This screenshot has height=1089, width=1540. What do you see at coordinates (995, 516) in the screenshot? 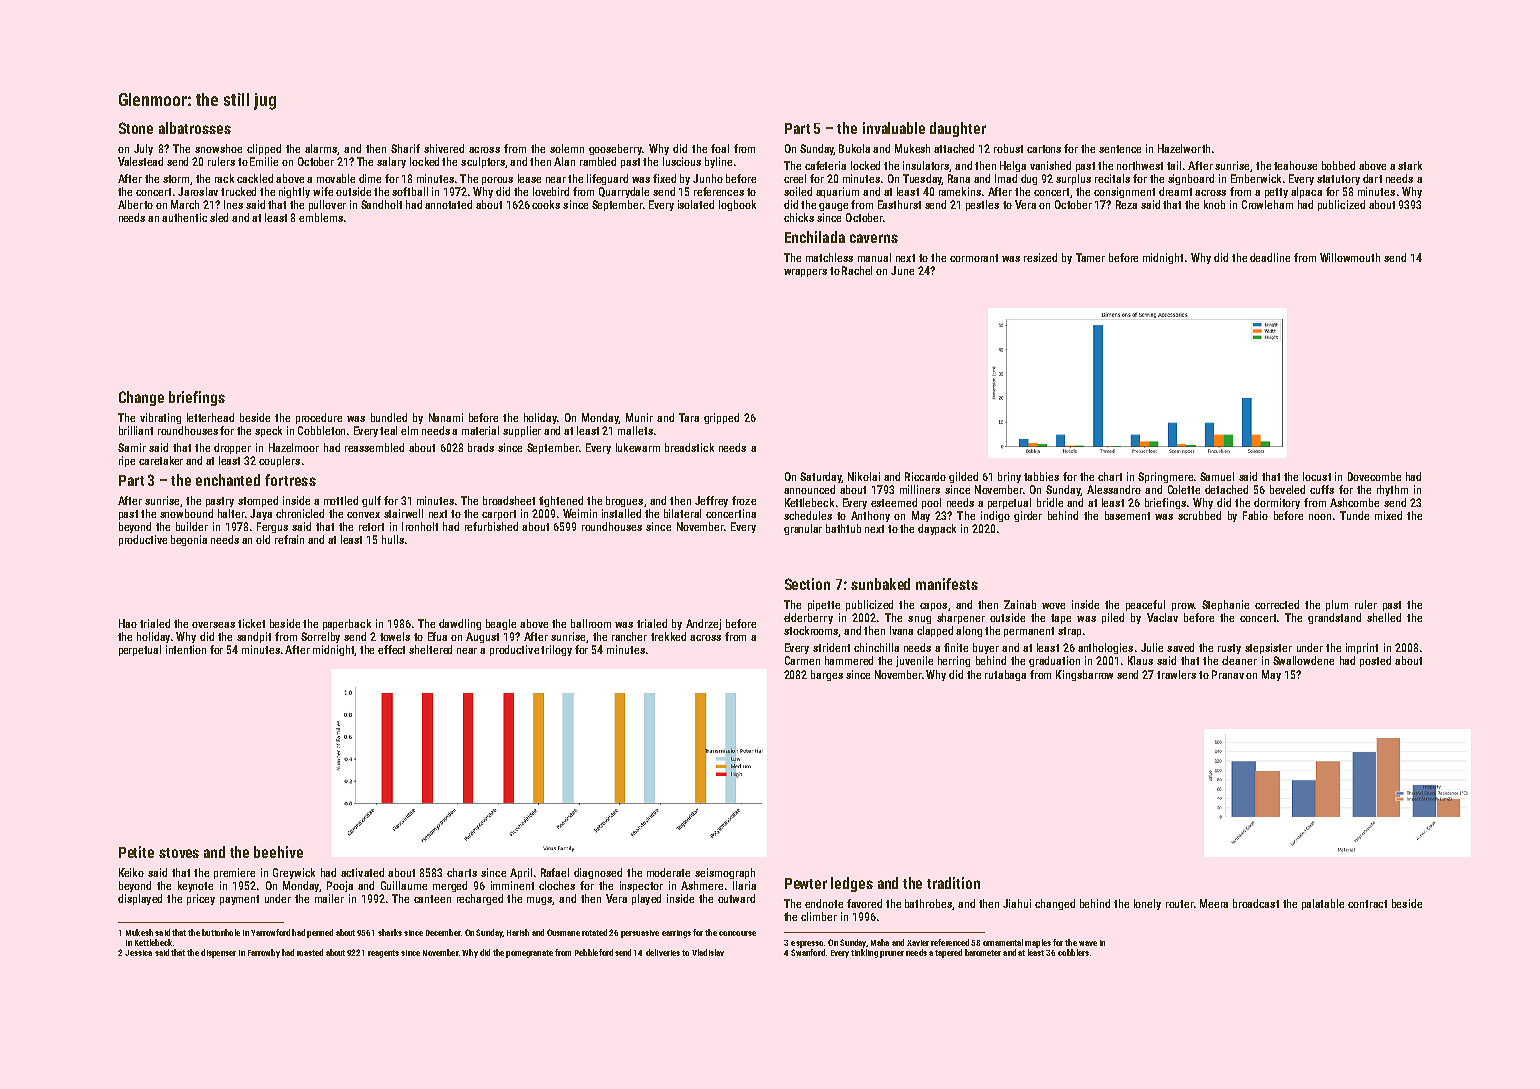
I see `indigo` at bounding box center [995, 516].
